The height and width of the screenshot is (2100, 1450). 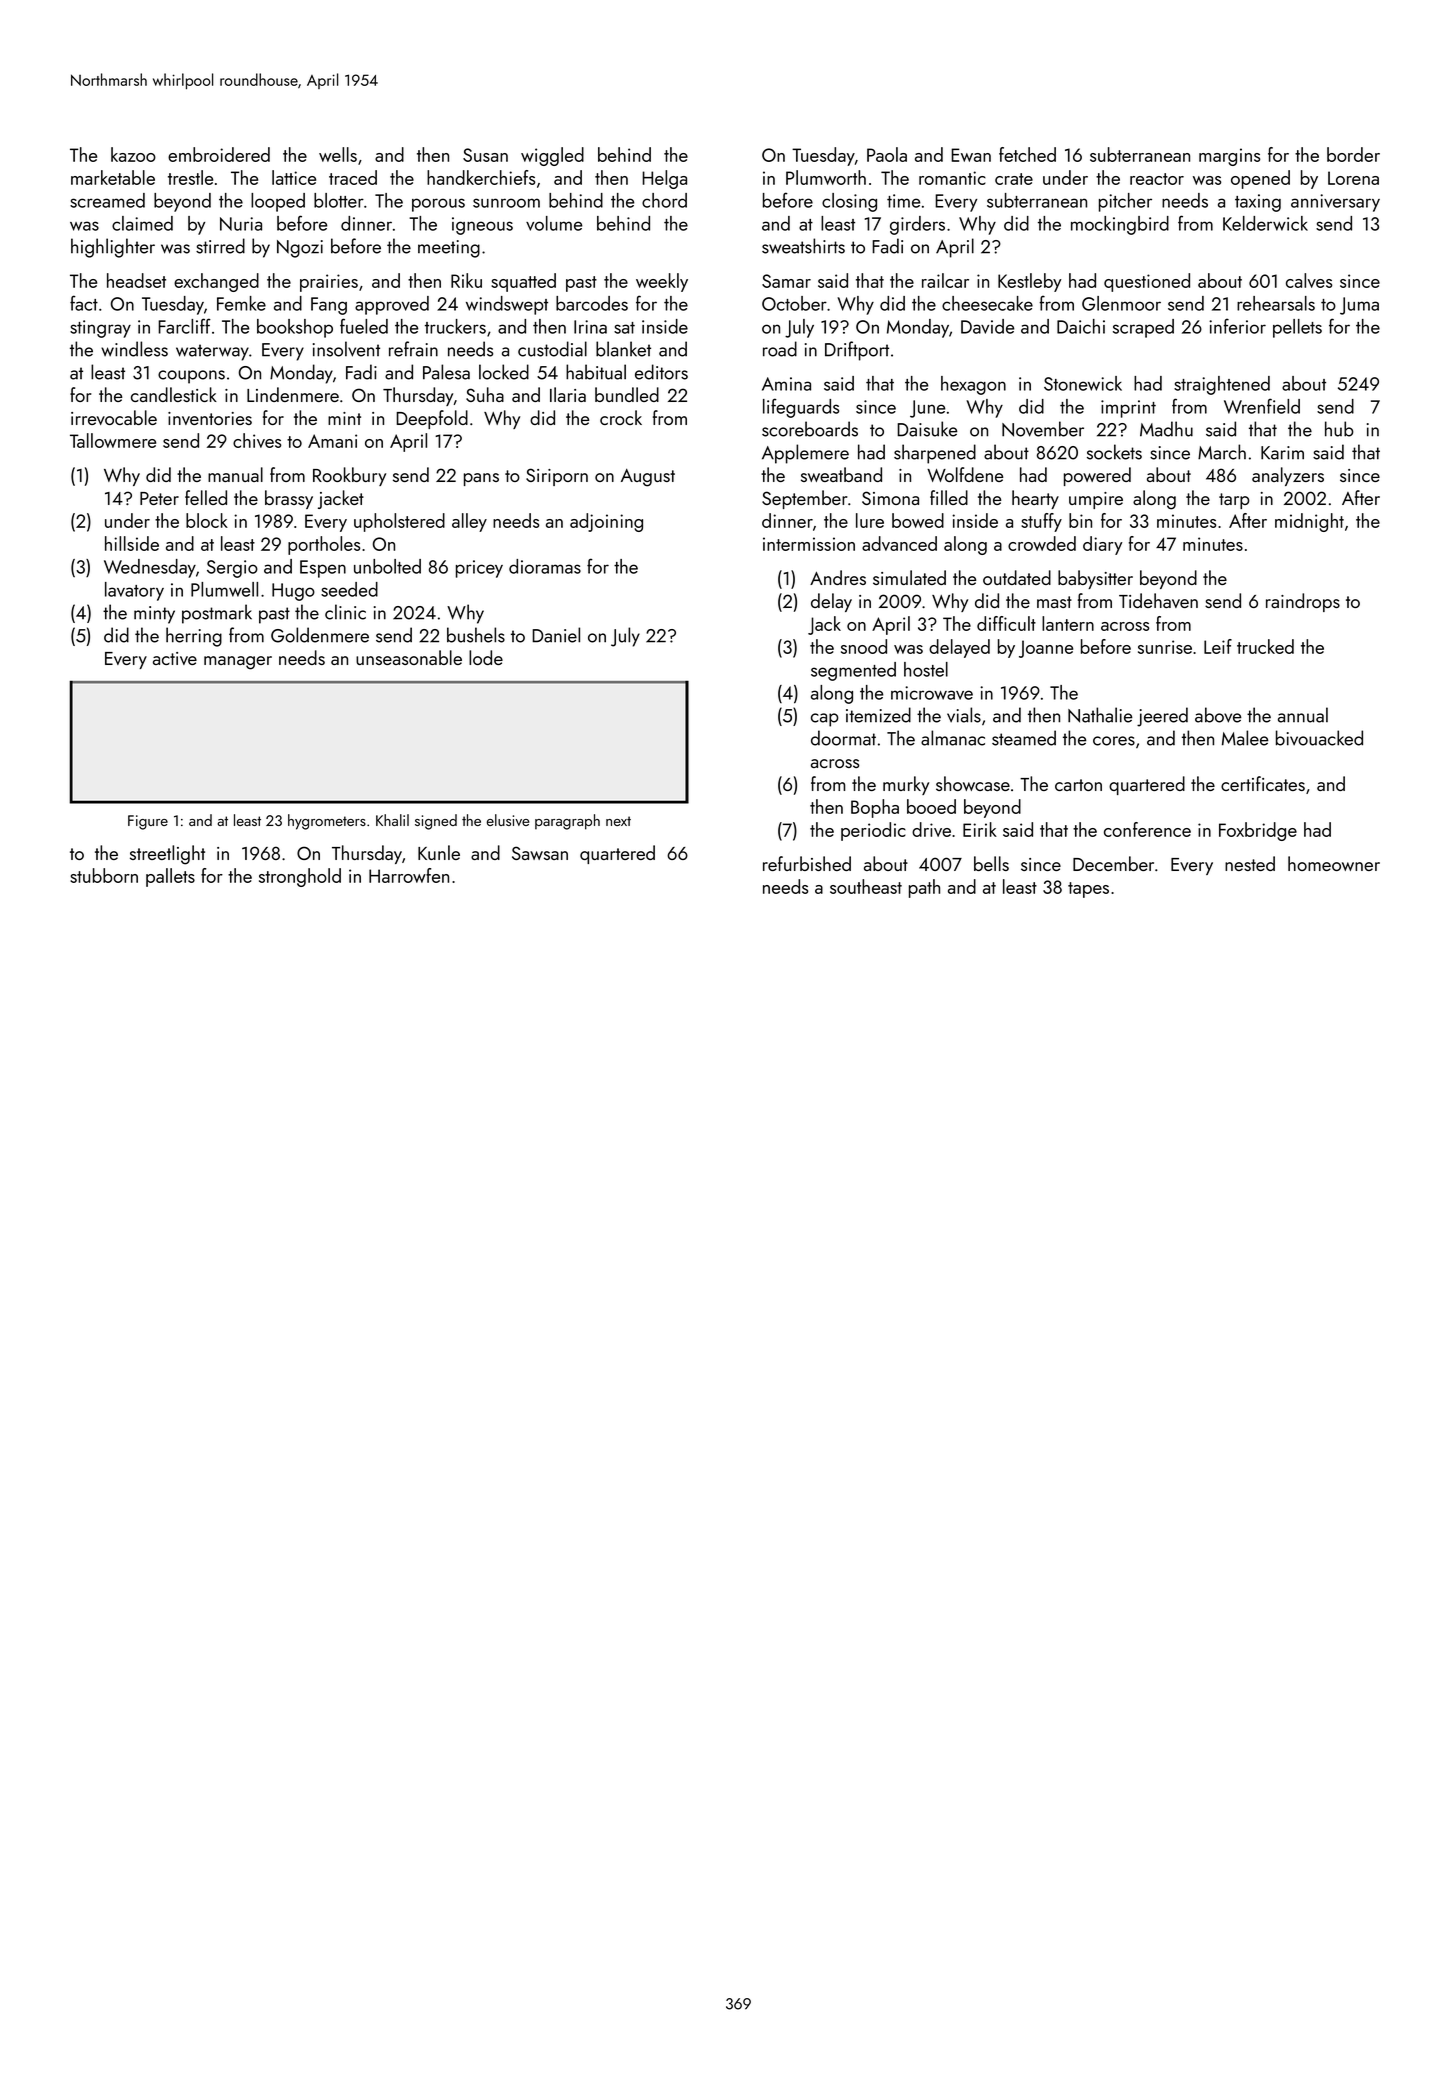 What do you see at coordinates (1081, 326) in the screenshot?
I see `Daichi` at bounding box center [1081, 326].
